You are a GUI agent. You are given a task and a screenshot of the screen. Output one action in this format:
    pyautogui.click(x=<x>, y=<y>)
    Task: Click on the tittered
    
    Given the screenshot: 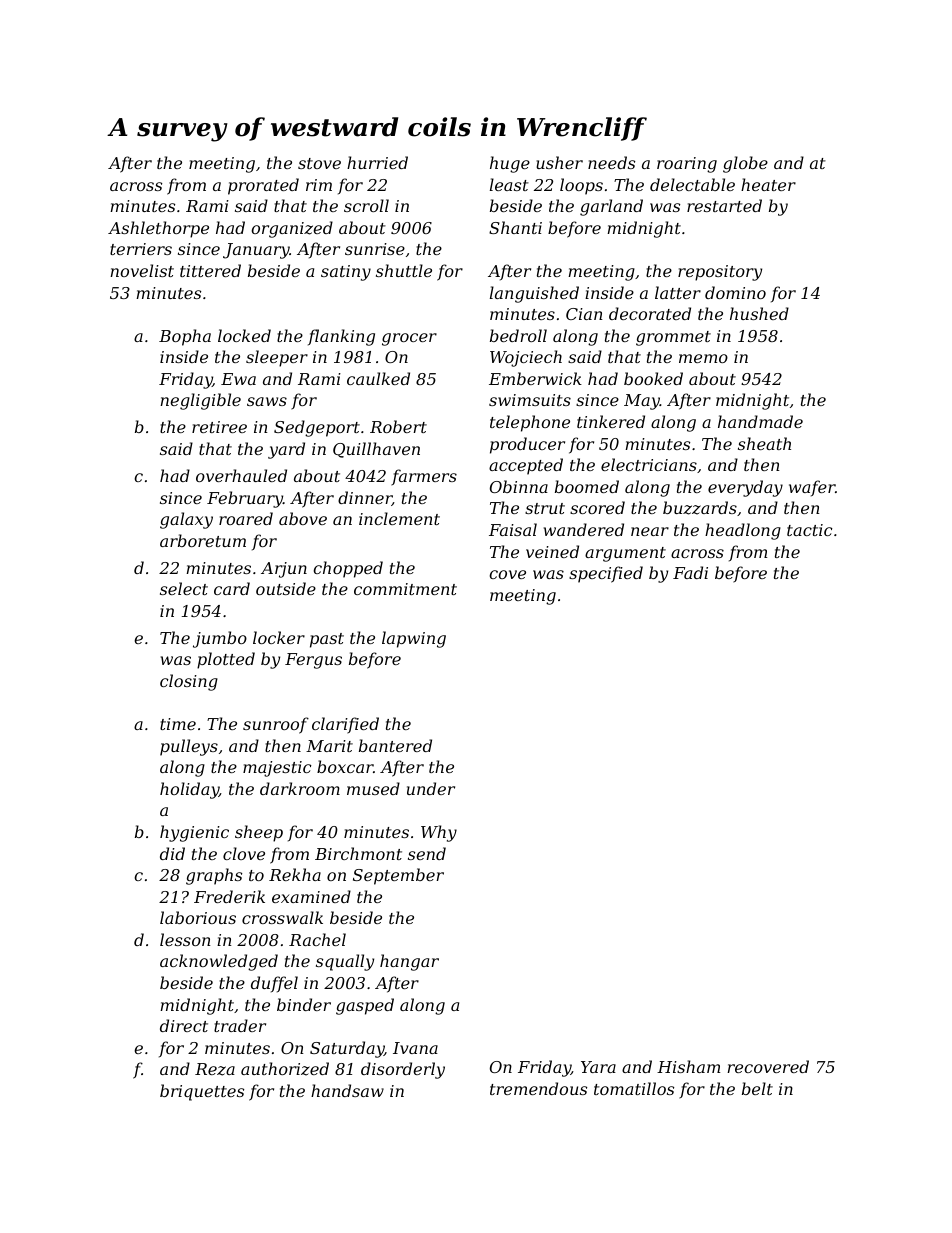 What is the action you would take?
    pyautogui.click(x=210, y=270)
